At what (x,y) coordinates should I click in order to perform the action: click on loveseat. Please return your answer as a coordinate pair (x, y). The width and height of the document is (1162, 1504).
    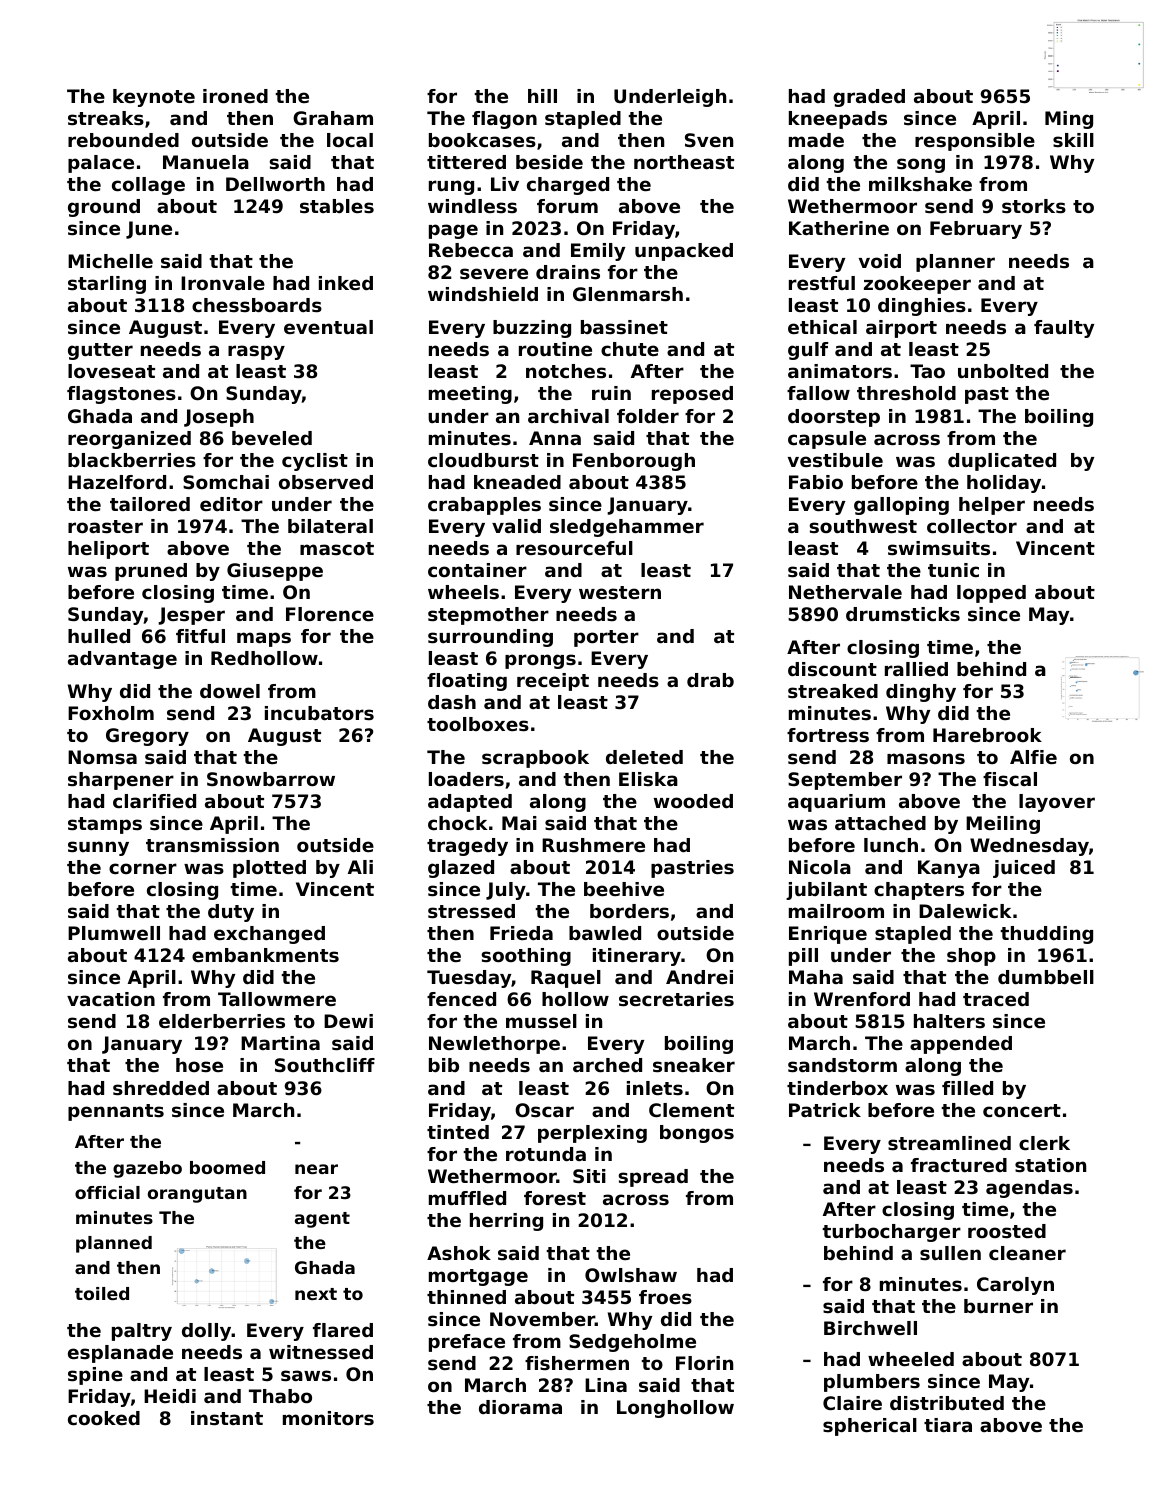
    Looking at the image, I should click on (111, 371).
